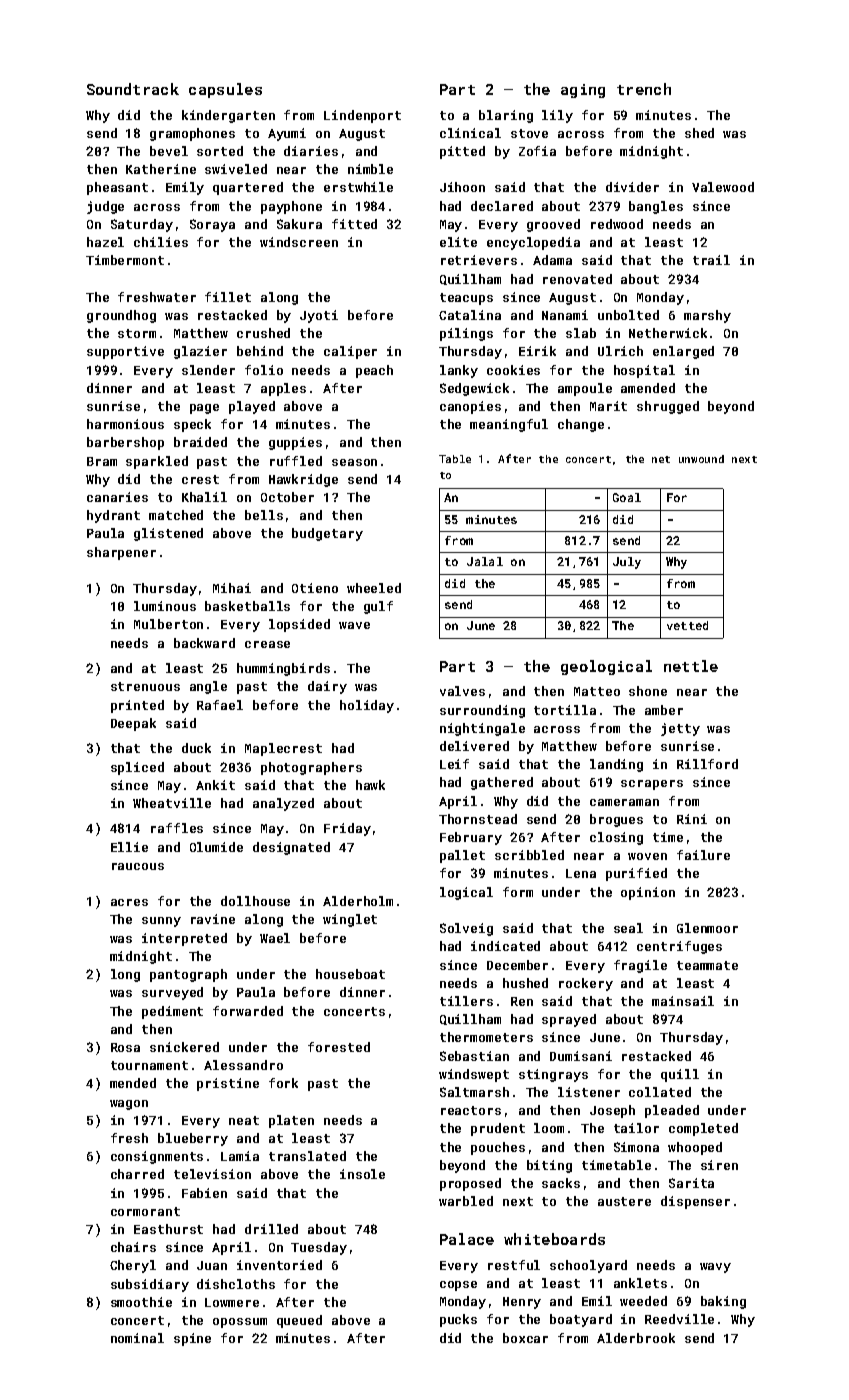 Image resolution: width=849 pixels, height=1400 pixels. Describe the element at coordinates (291, 848) in the image. I see `designated` at that location.
